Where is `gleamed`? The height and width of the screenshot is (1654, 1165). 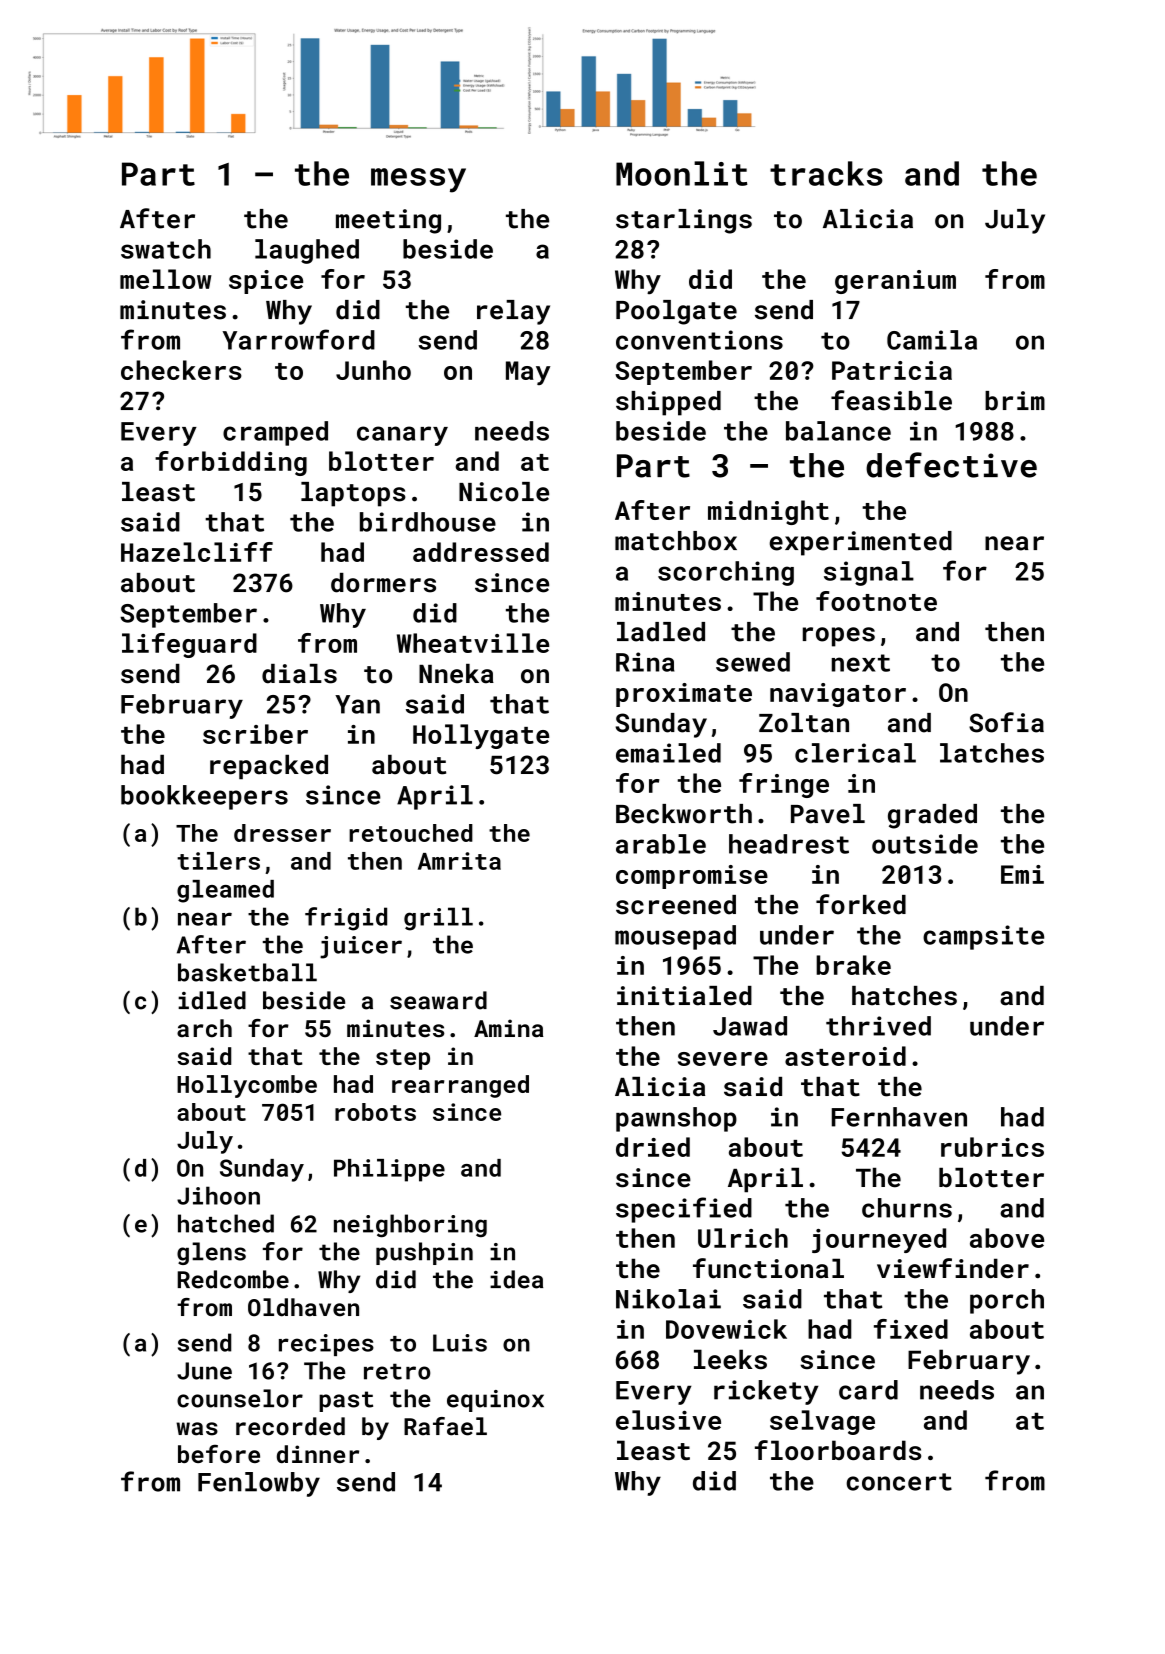
gleamed is located at coordinates (225, 891).
